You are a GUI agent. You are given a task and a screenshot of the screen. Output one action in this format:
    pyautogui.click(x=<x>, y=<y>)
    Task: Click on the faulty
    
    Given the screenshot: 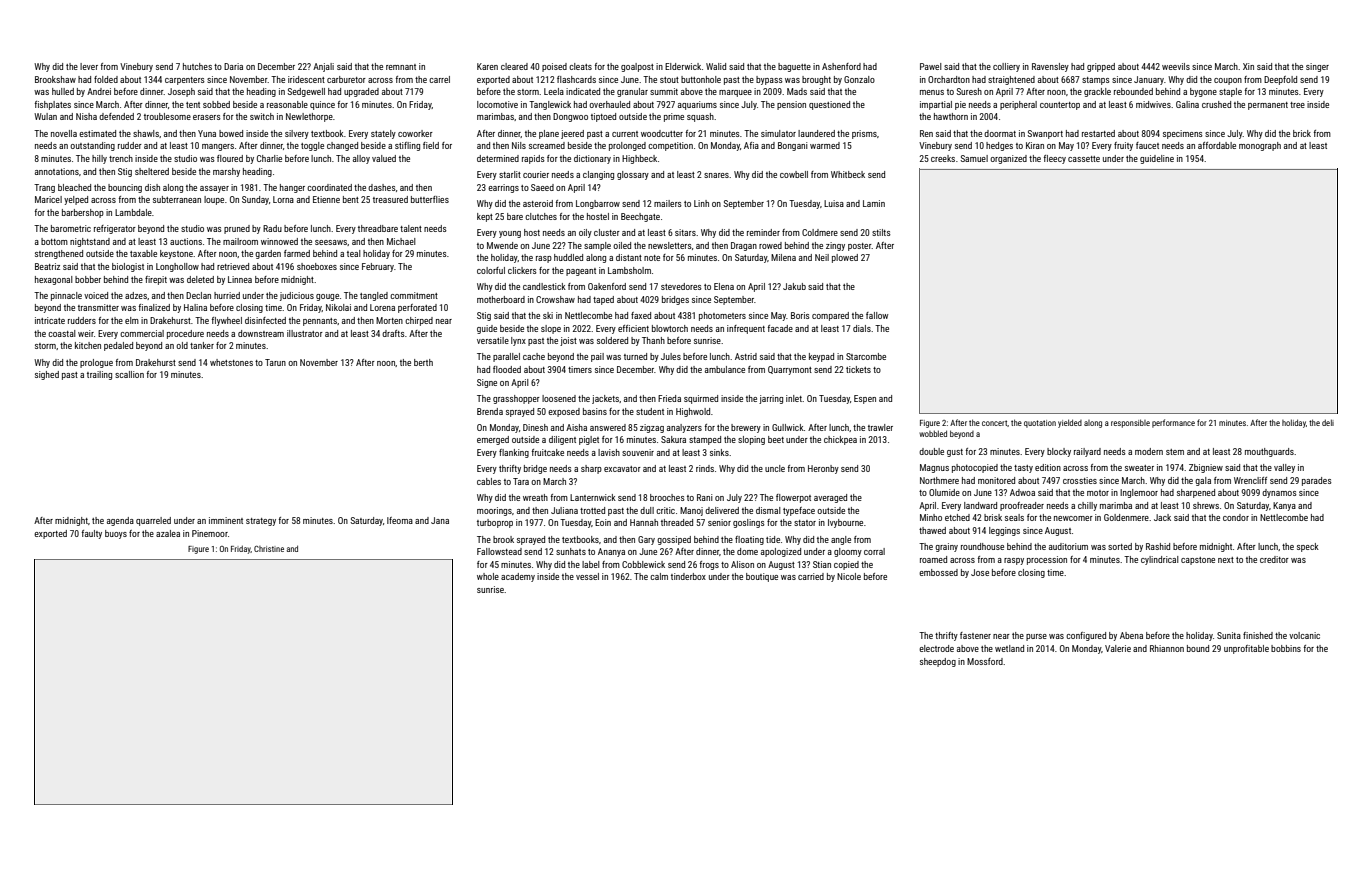 What is the action you would take?
    pyautogui.click(x=91, y=534)
